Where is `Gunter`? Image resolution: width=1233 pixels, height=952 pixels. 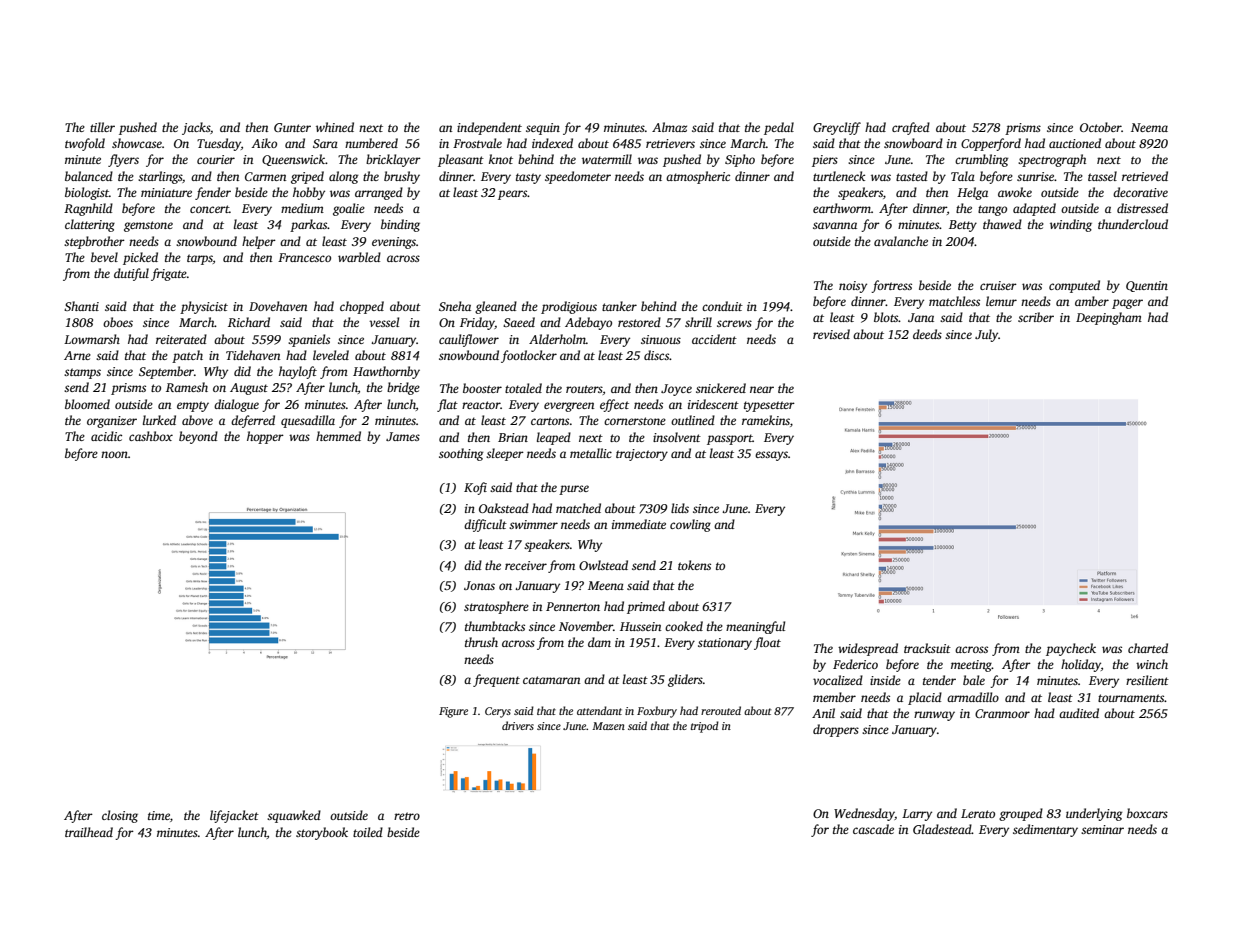 Gunter is located at coordinates (292, 127).
